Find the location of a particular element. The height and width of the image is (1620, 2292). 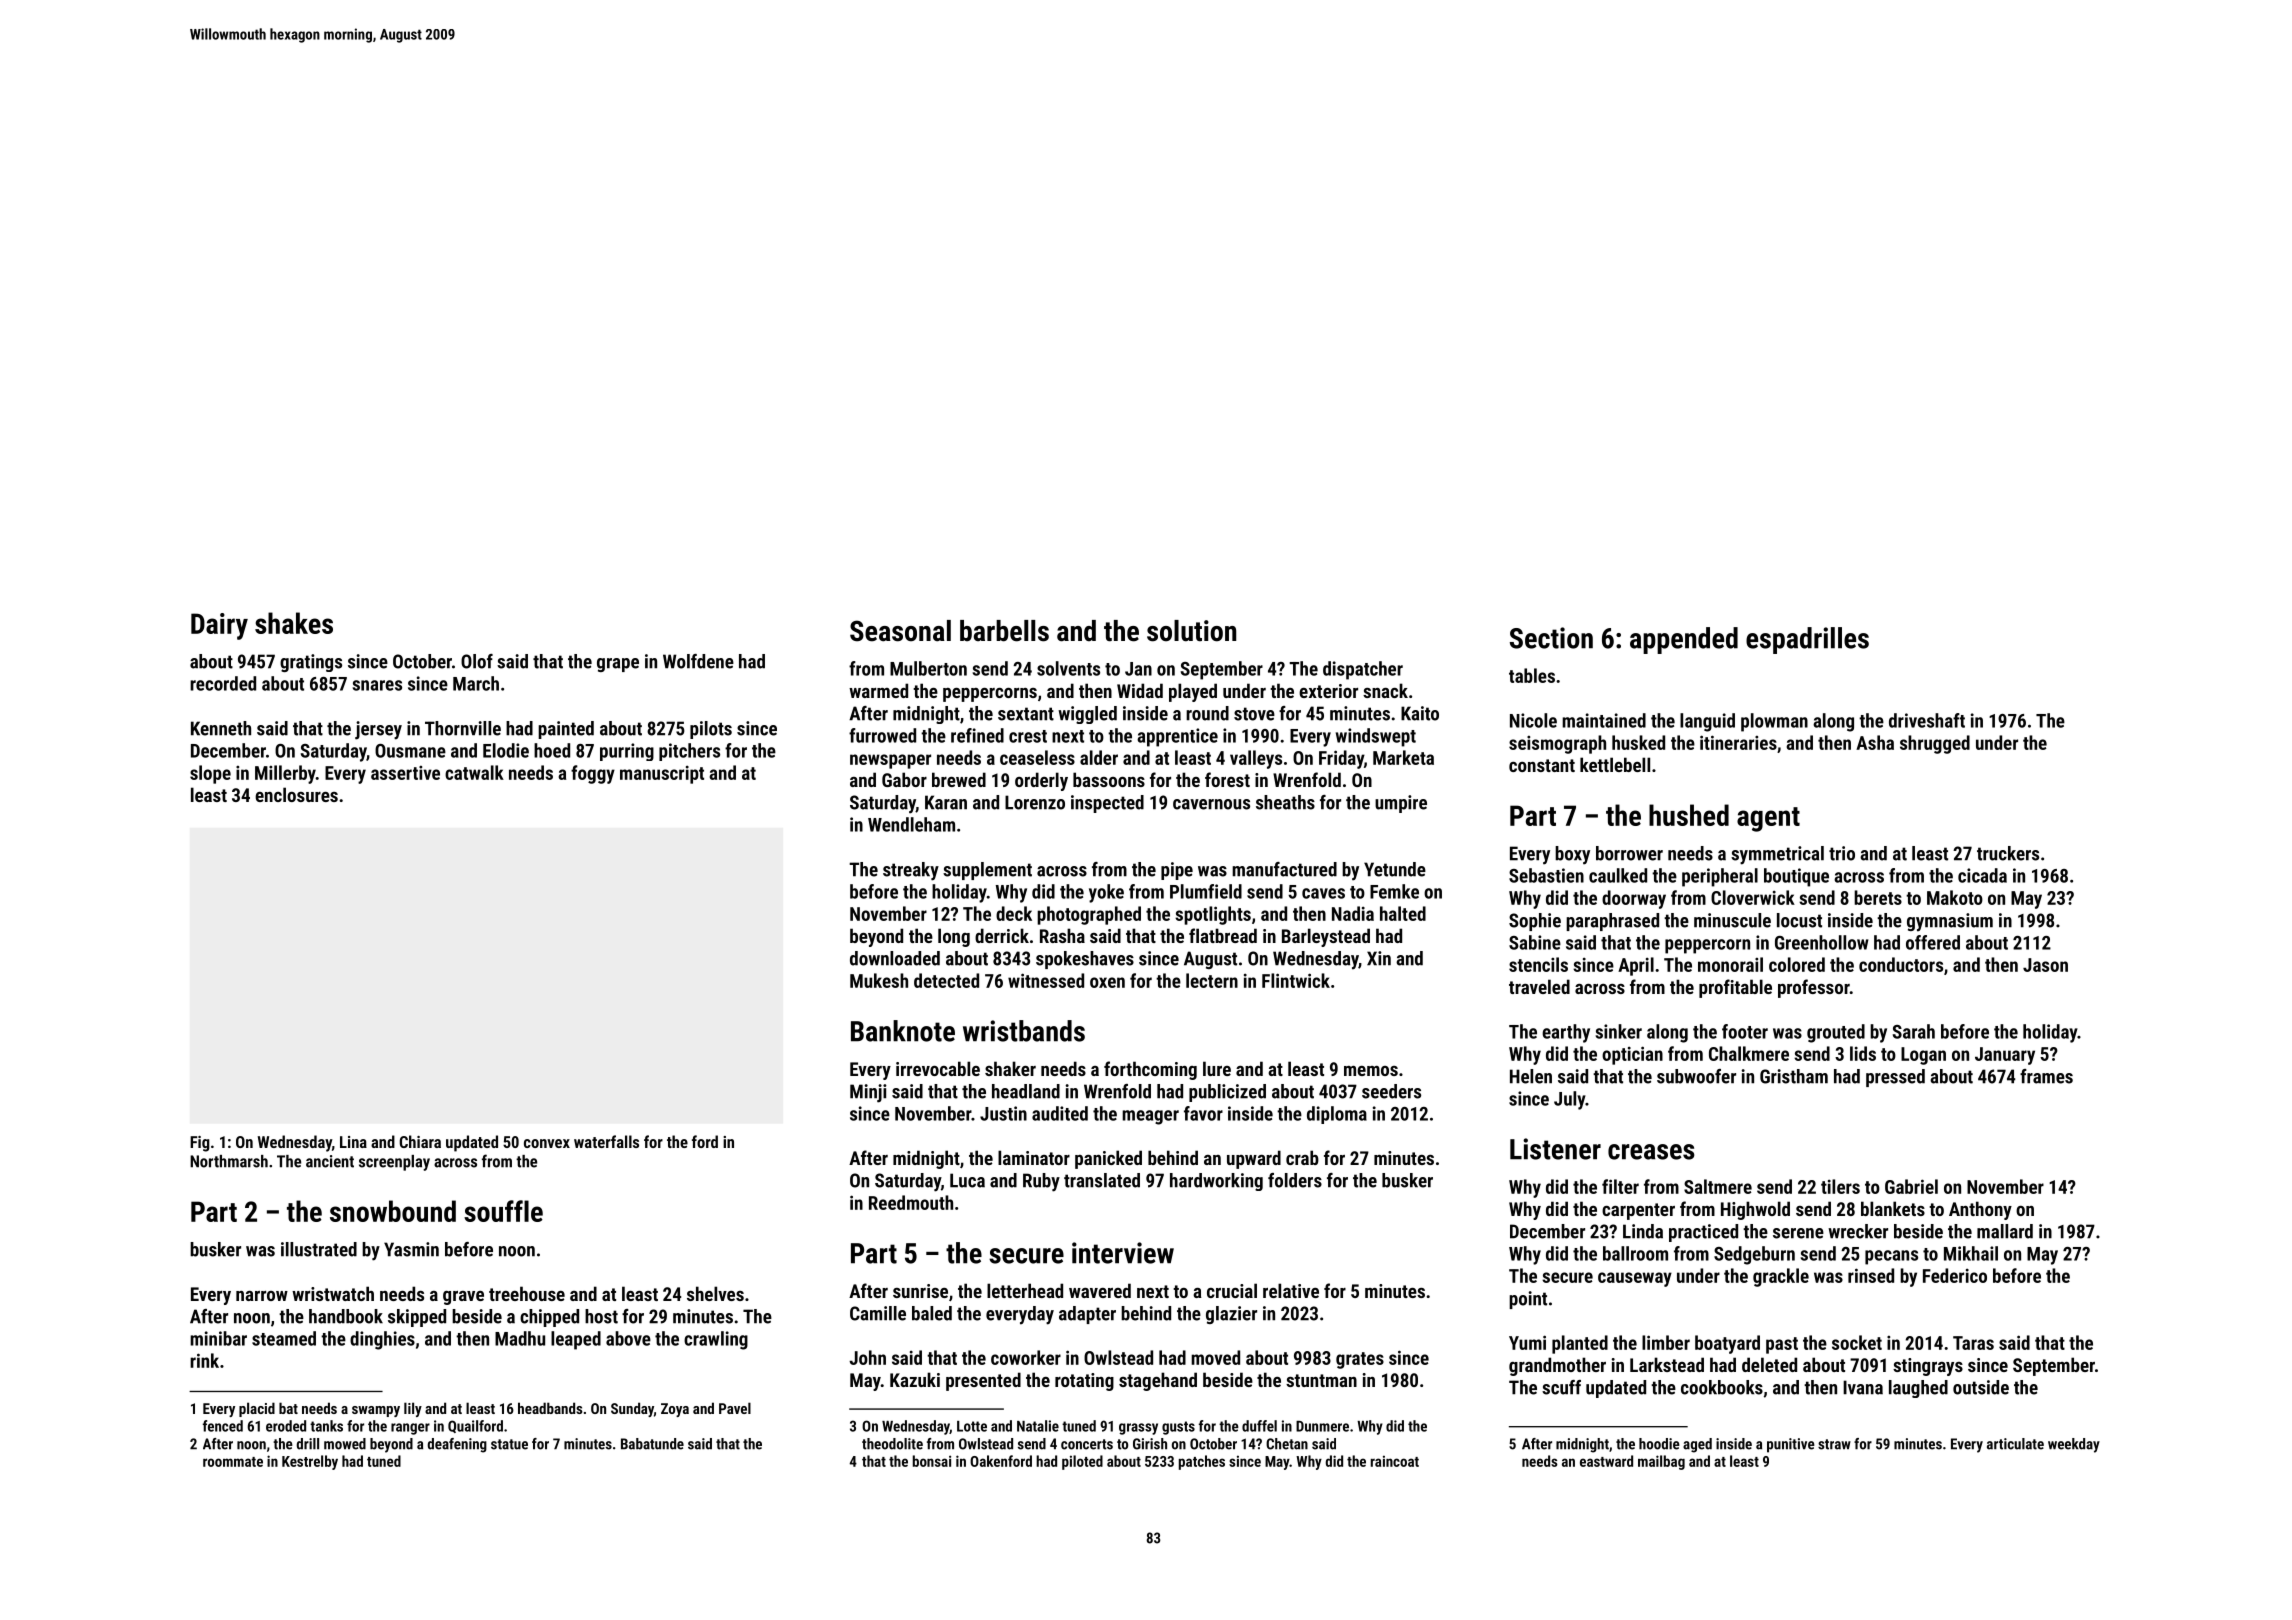

solution is located at coordinates (1191, 631).
